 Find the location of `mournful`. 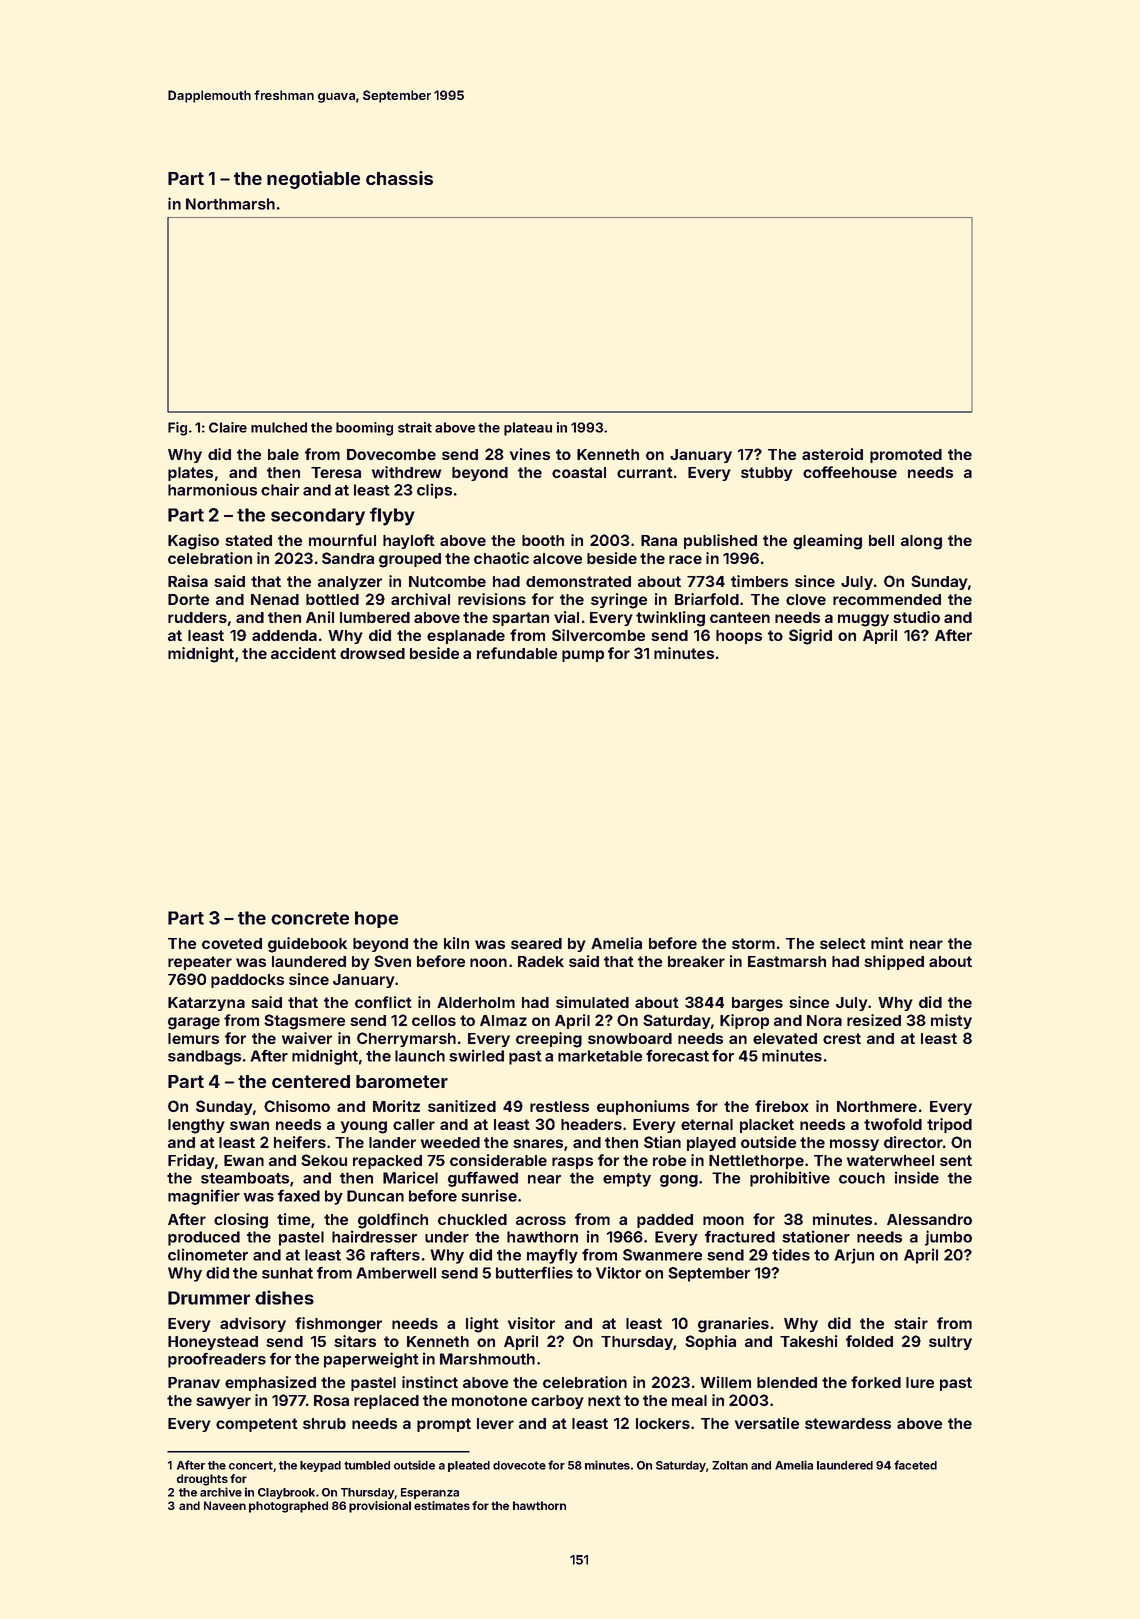

mournful is located at coordinates (342, 540).
